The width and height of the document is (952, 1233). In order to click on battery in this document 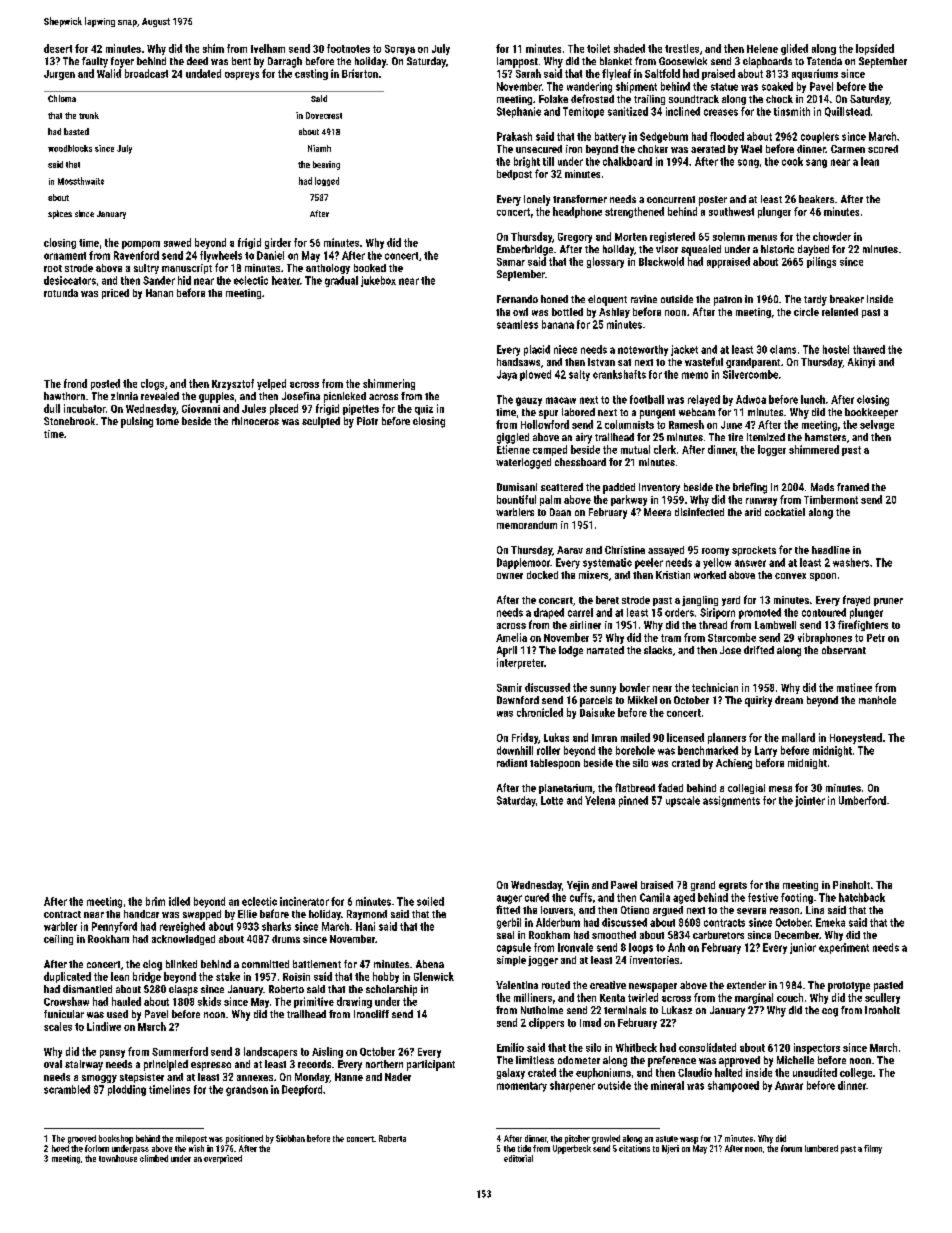, I will do `click(610, 137)`.
